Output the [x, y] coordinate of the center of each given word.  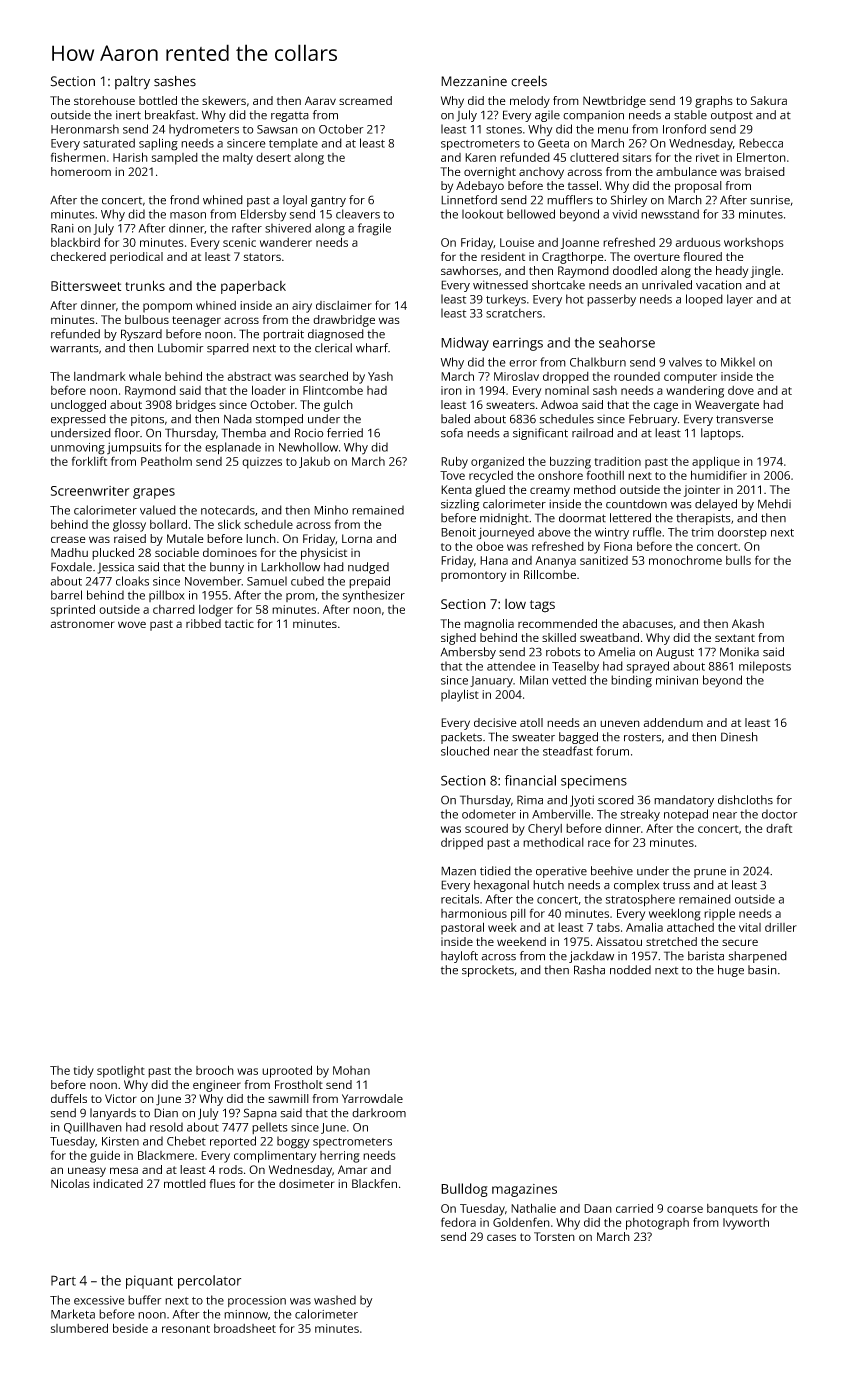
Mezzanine [474, 81]
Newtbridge [614, 102]
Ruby [454, 462]
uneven [620, 723]
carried [634, 1208]
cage [666, 407]
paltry [132, 82]
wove [132, 624]
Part [63, 1280]
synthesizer [374, 596]
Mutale [185, 538]
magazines [524, 1190]
